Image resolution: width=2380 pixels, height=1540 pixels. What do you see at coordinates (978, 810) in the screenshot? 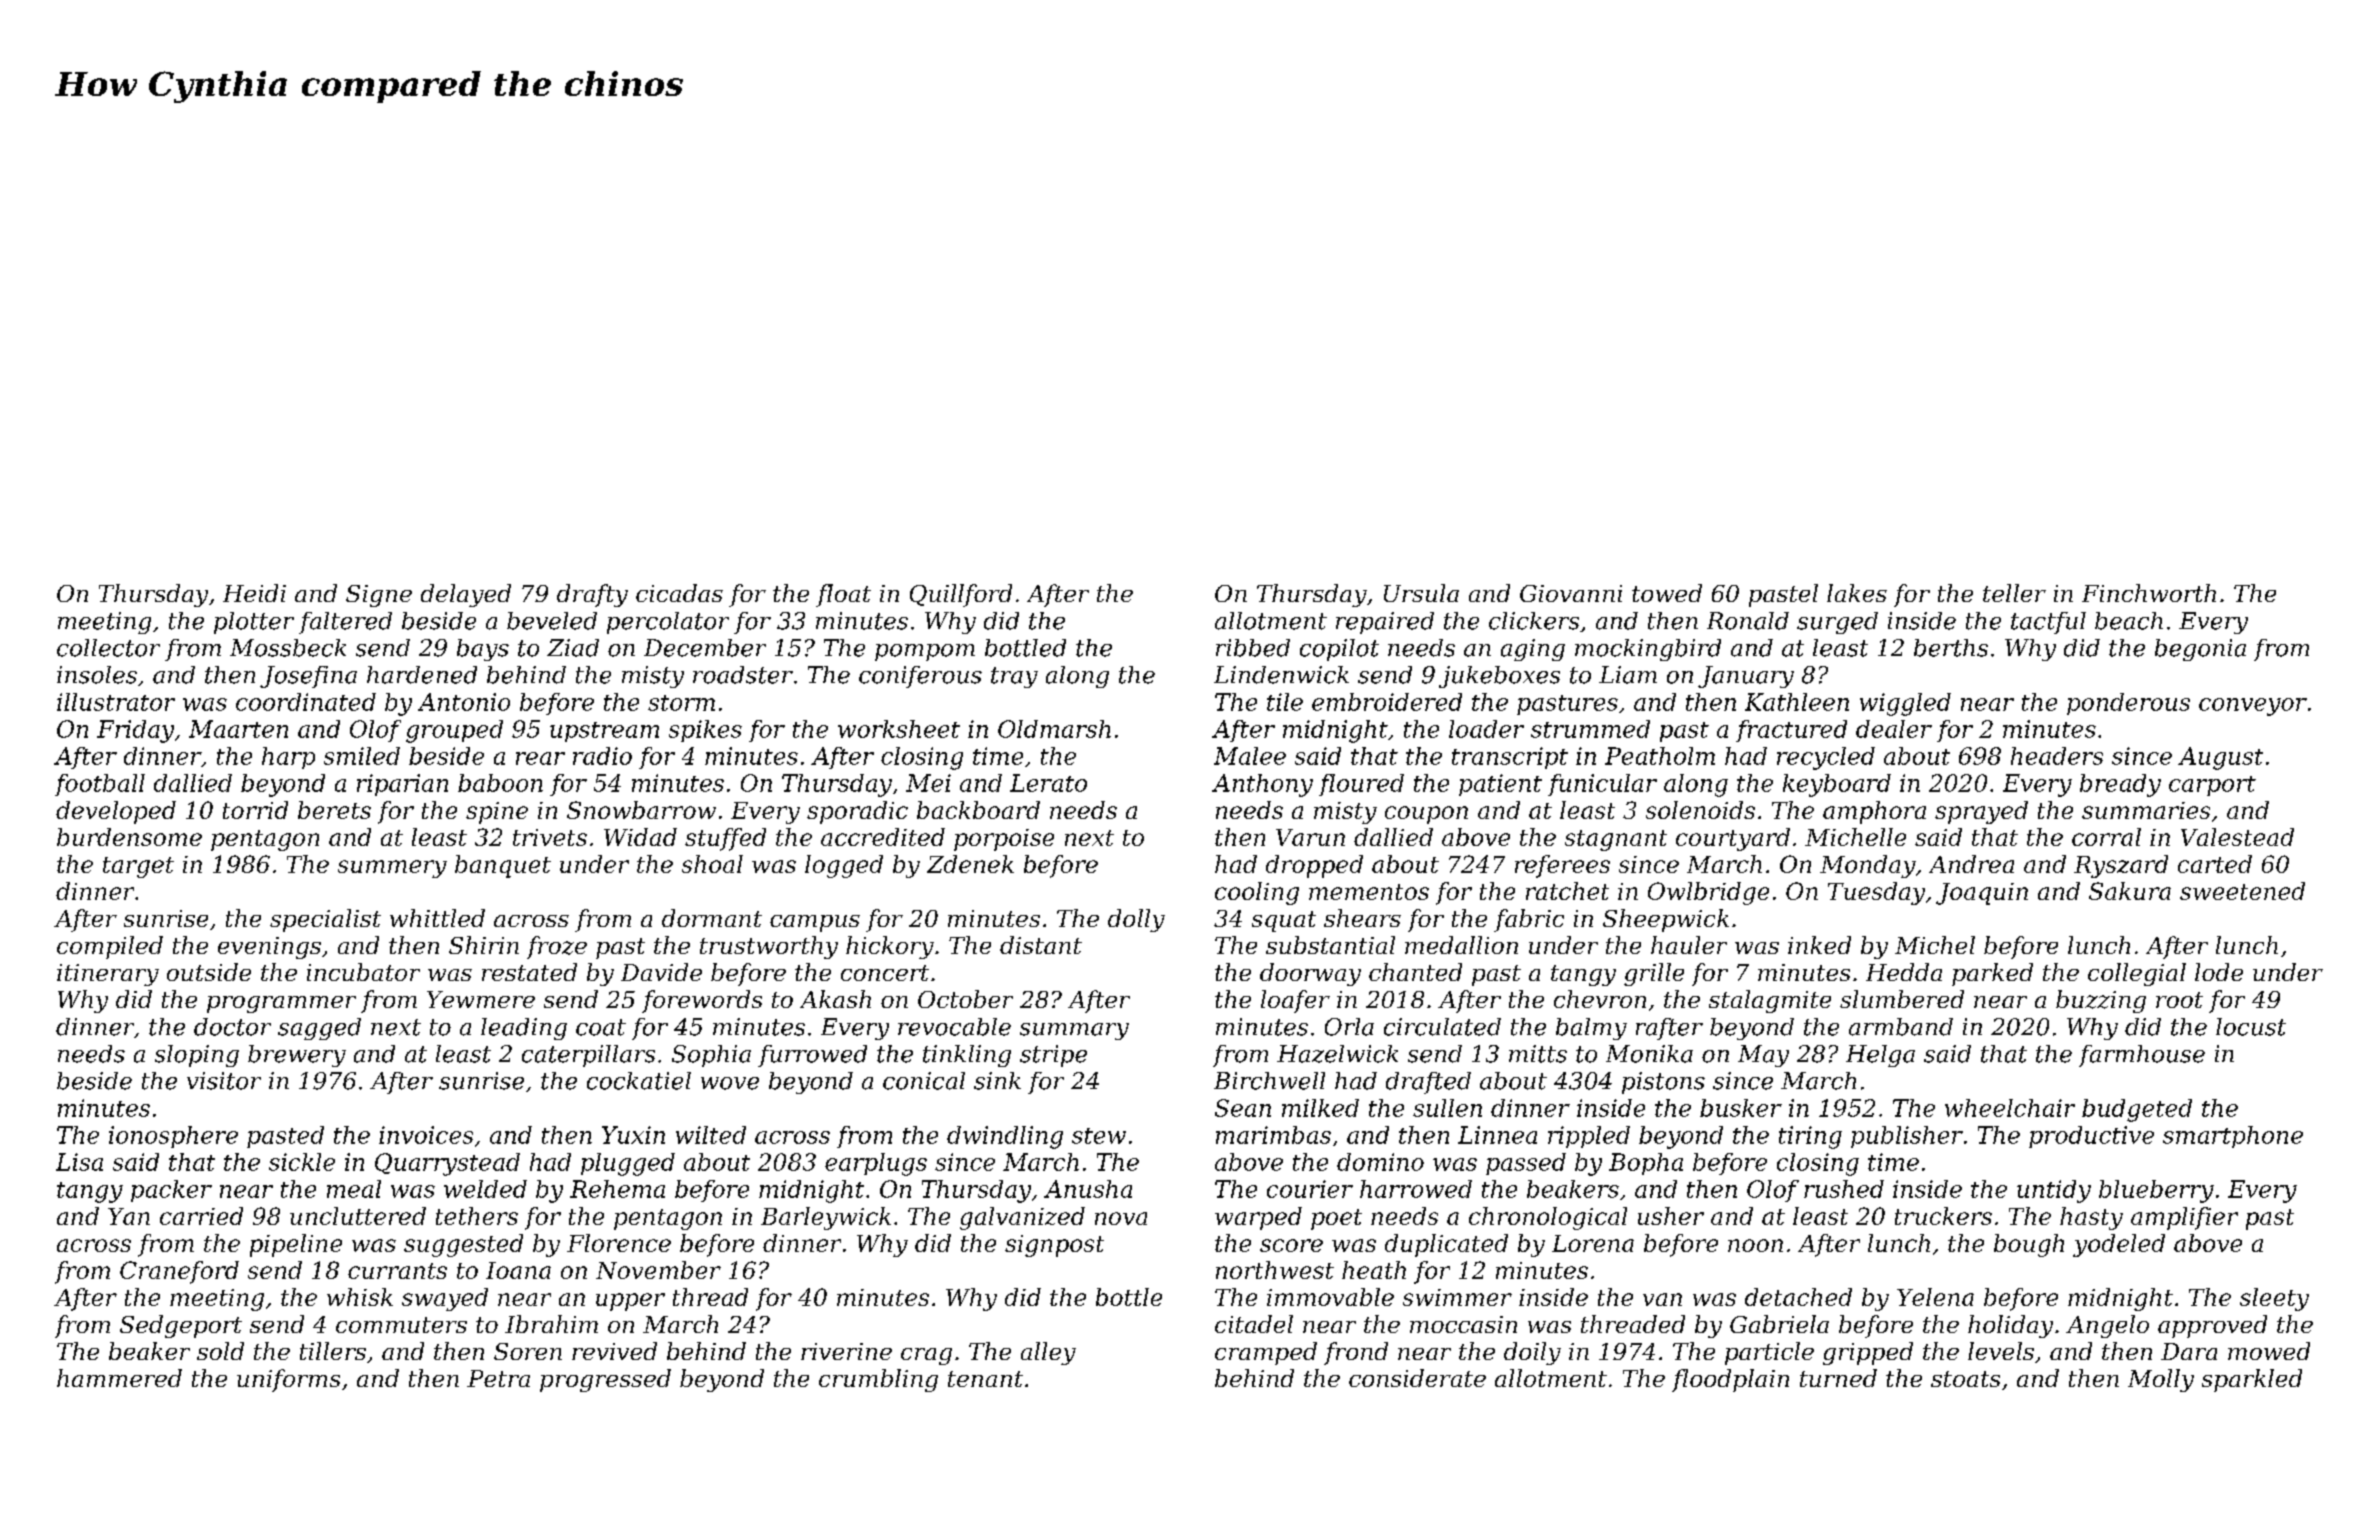
I see `backboard` at bounding box center [978, 810].
